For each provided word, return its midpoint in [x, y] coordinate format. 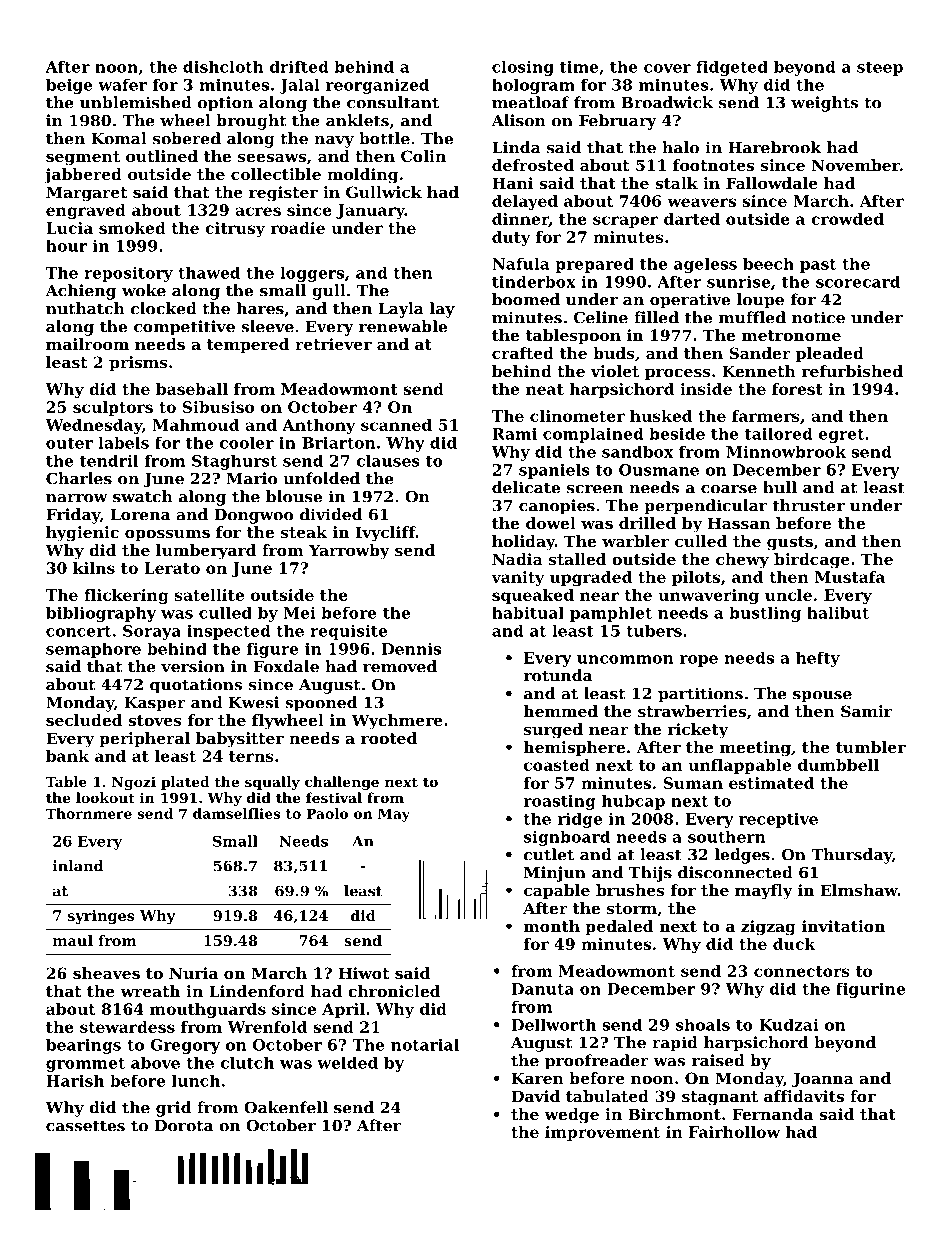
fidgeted [732, 68]
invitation [843, 926]
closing [523, 68]
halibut [838, 613]
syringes [101, 917]
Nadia [517, 559]
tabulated [607, 1096]
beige [69, 86]
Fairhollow [734, 1132]
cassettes [85, 1126]
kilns [94, 568]
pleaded [830, 354]
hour [66, 245]
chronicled [394, 991]
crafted [523, 353]
